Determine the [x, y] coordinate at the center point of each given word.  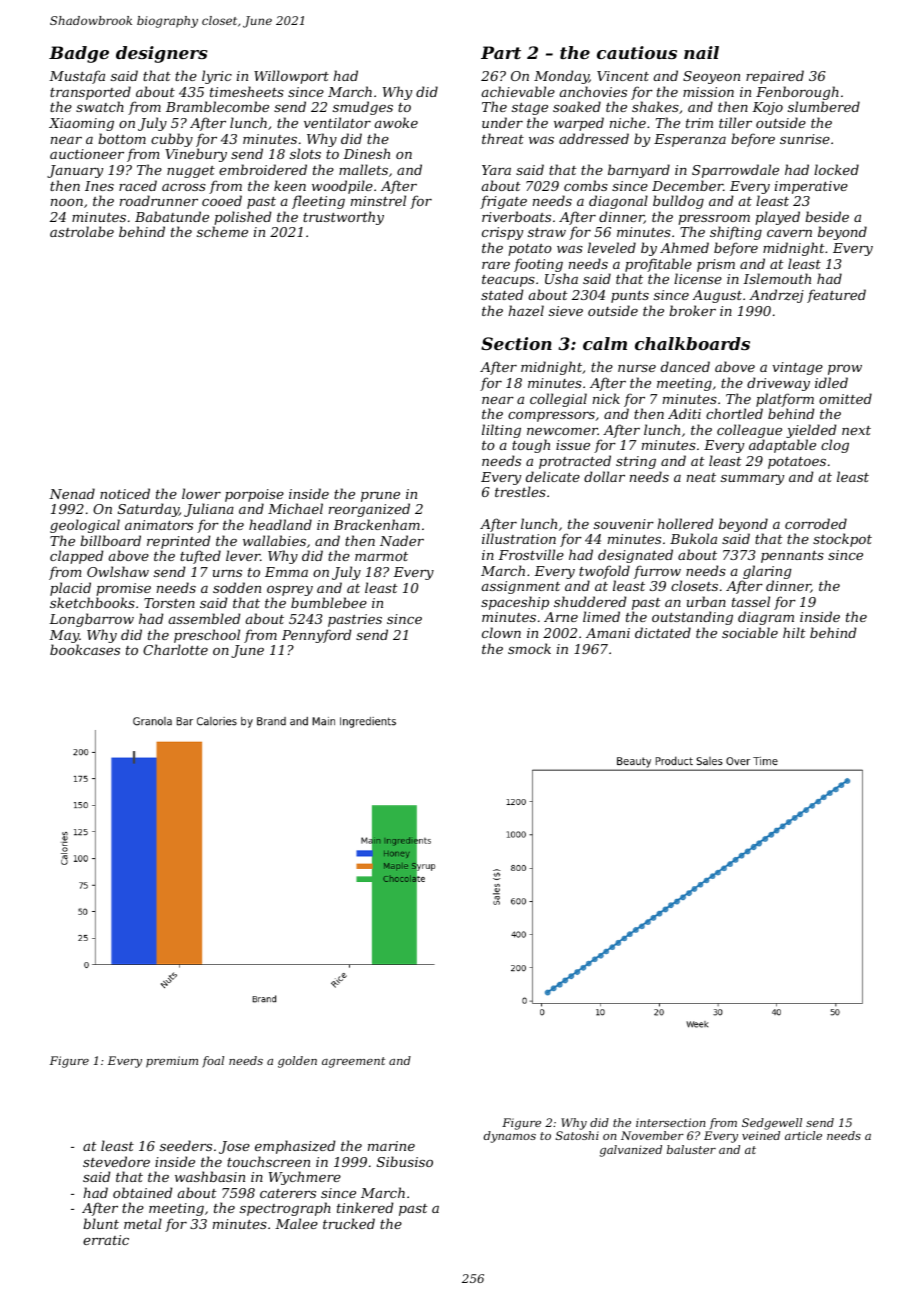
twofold [604, 572]
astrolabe [82, 231]
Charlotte [175, 649]
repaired [775, 77]
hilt [794, 632]
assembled [204, 618]
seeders [186, 1145]
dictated [663, 632]
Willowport [291, 77]
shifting [736, 233]
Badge [79, 54]
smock [529, 648]
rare [496, 265]
